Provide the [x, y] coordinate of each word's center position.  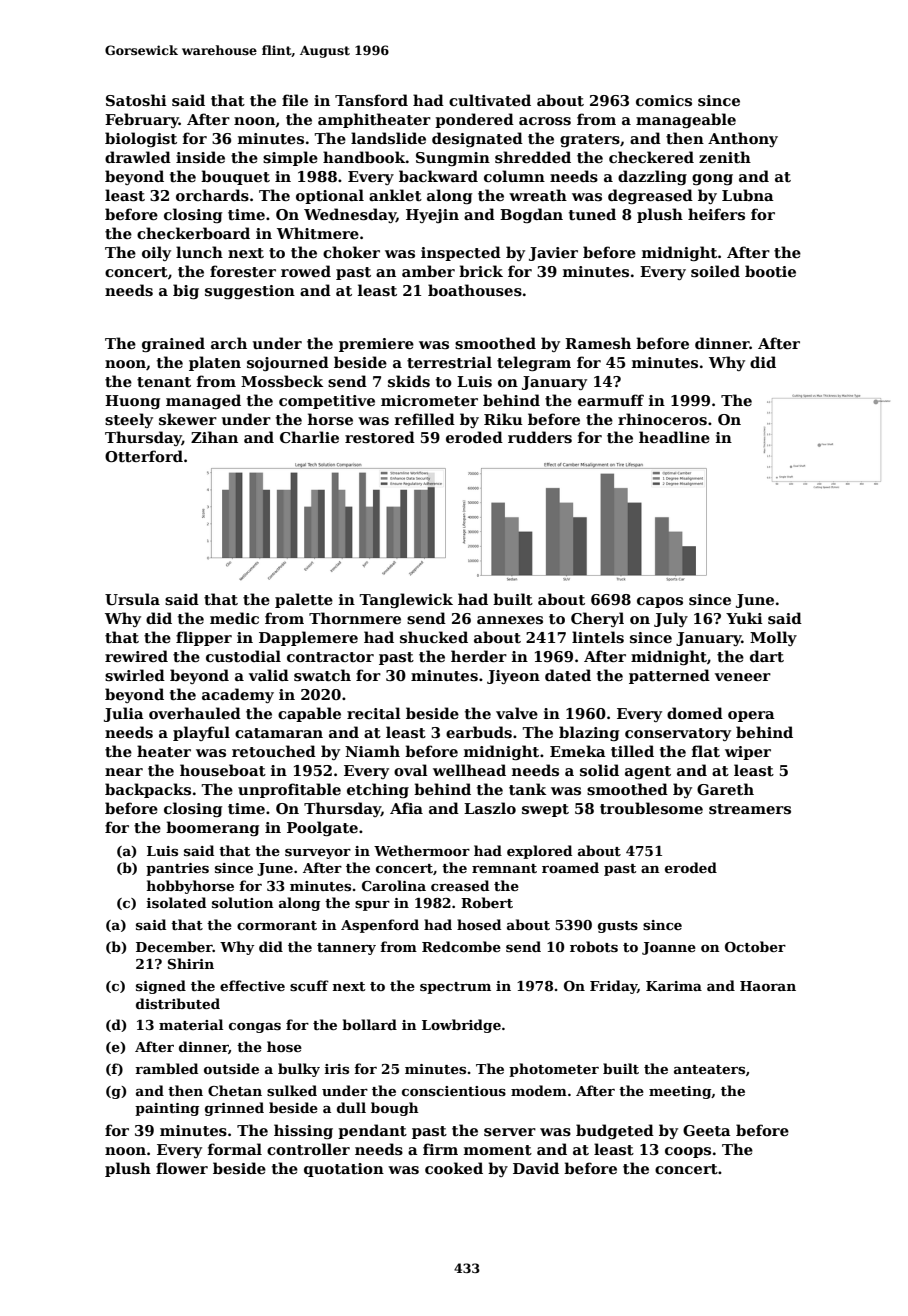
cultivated [490, 100]
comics [664, 100]
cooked [454, 1168]
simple [290, 158]
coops [688, 1152]
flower [182, 1168]
